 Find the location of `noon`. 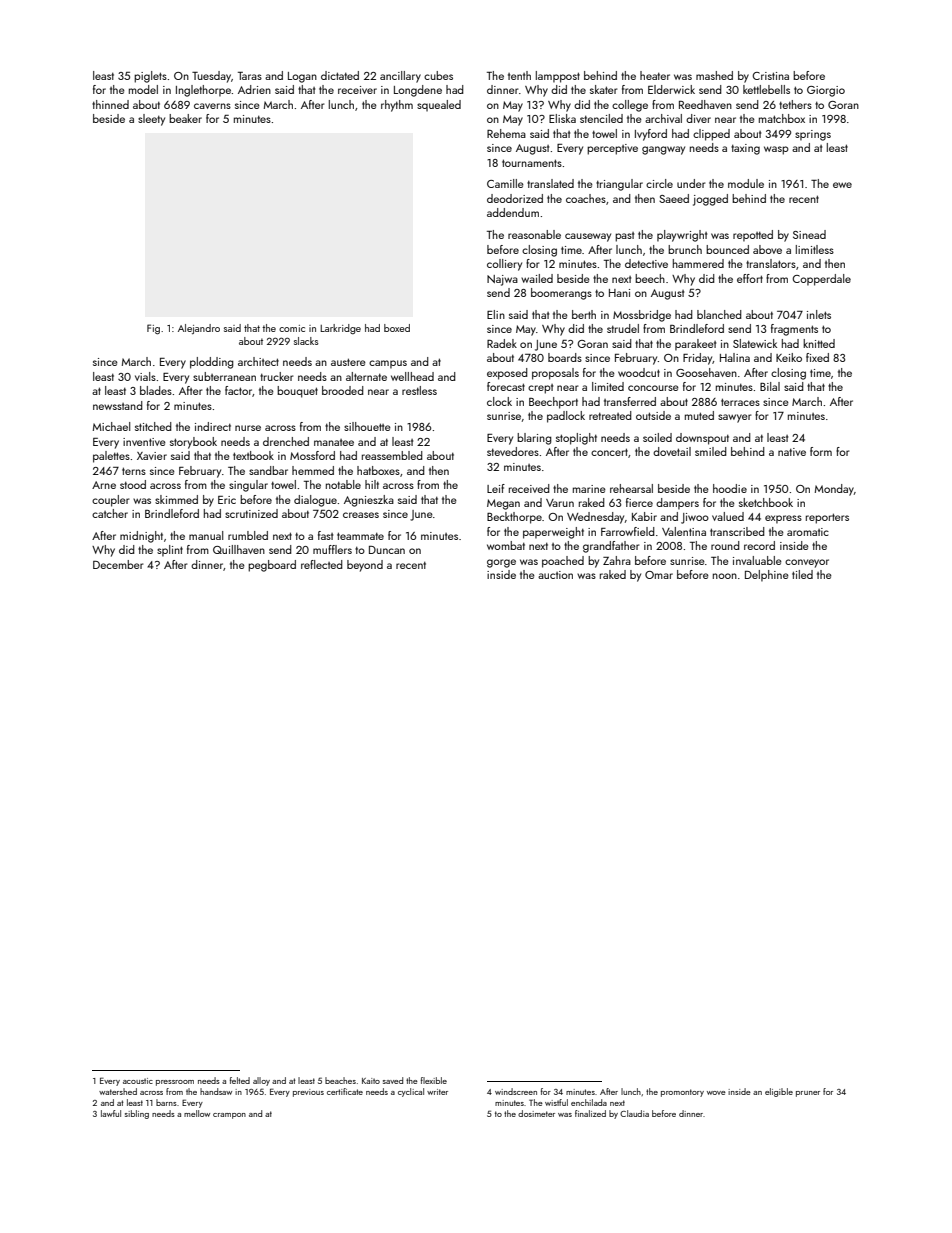

noon is located at coordinates (725, 576).
